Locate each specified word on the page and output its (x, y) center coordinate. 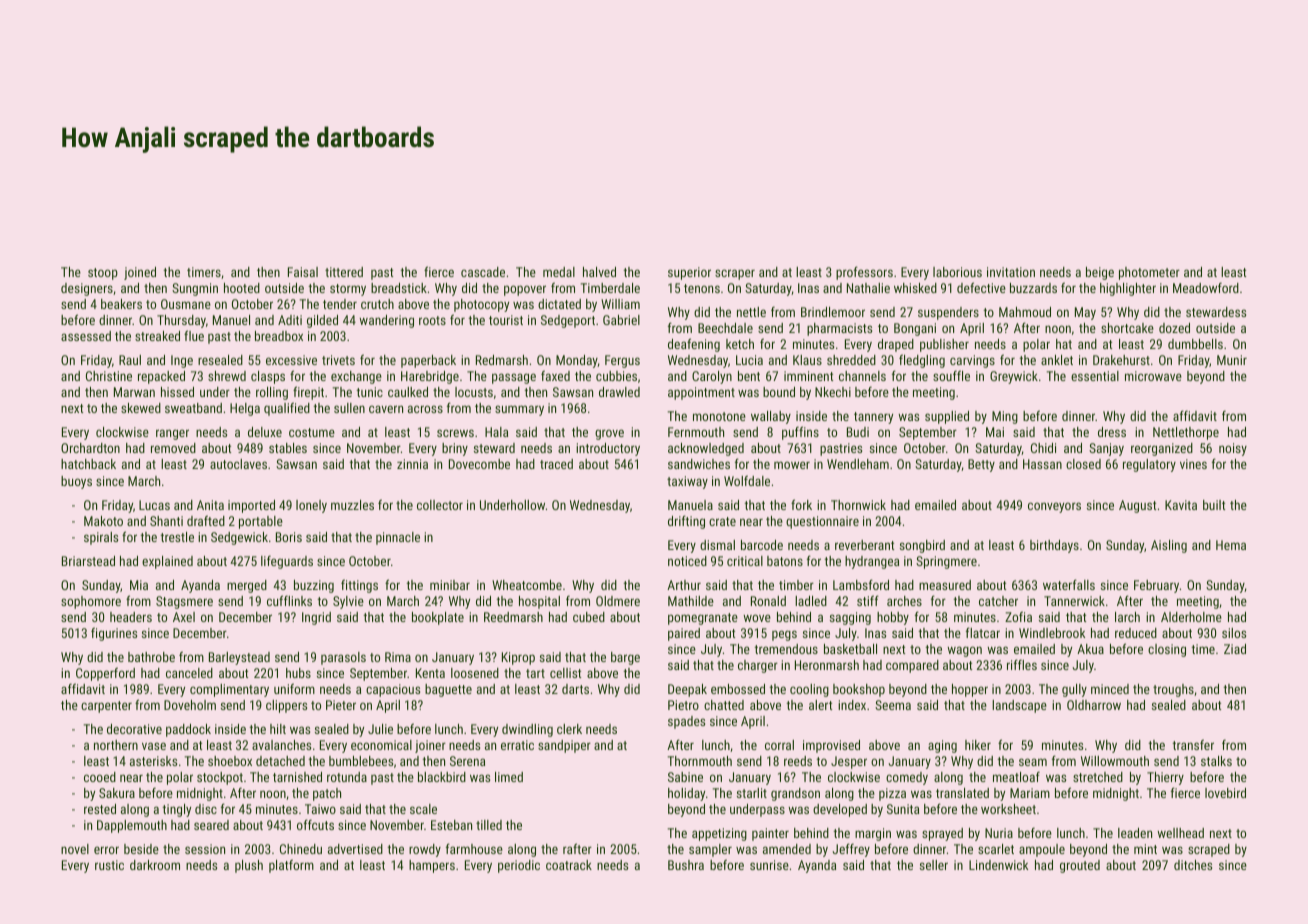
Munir (1232, 360)
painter (770, 834)
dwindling (527, 730)
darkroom (155, 865)
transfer (1193, 744)
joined (140, 273)
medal (559, 272)
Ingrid (316, 618)
